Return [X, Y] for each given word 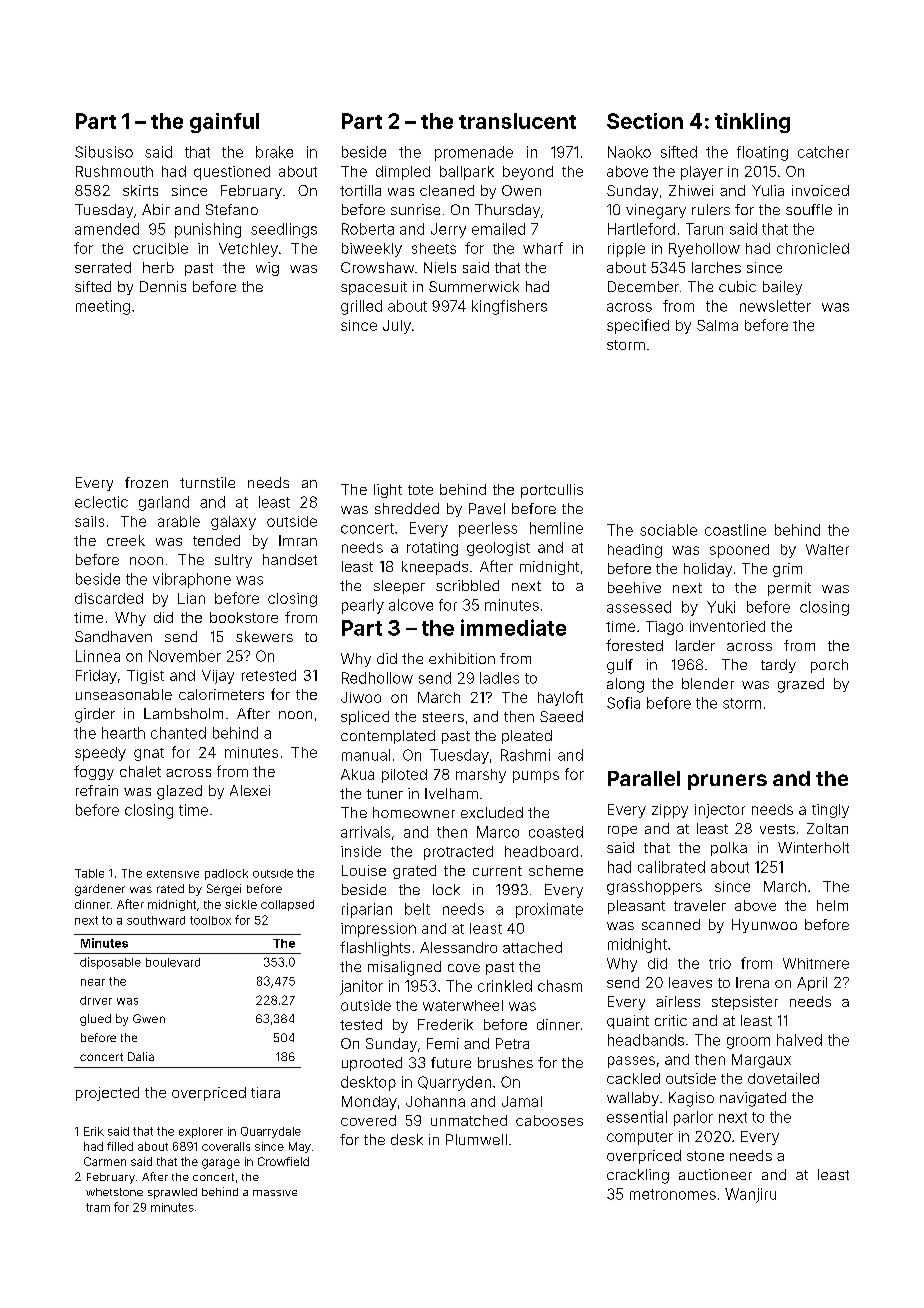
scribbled [467, 585]
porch [829, 666]
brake [274, 152]
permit [789, 589]
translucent [517, 121]
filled [120, 1146]
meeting [103, 307]
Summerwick [474, 286]
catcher [823, 152]
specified [638, 326]
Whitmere [816, 963]
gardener [100, 890]
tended [216, 540]
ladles [499, 678]
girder [95, 715]
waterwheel [463, 1005]
